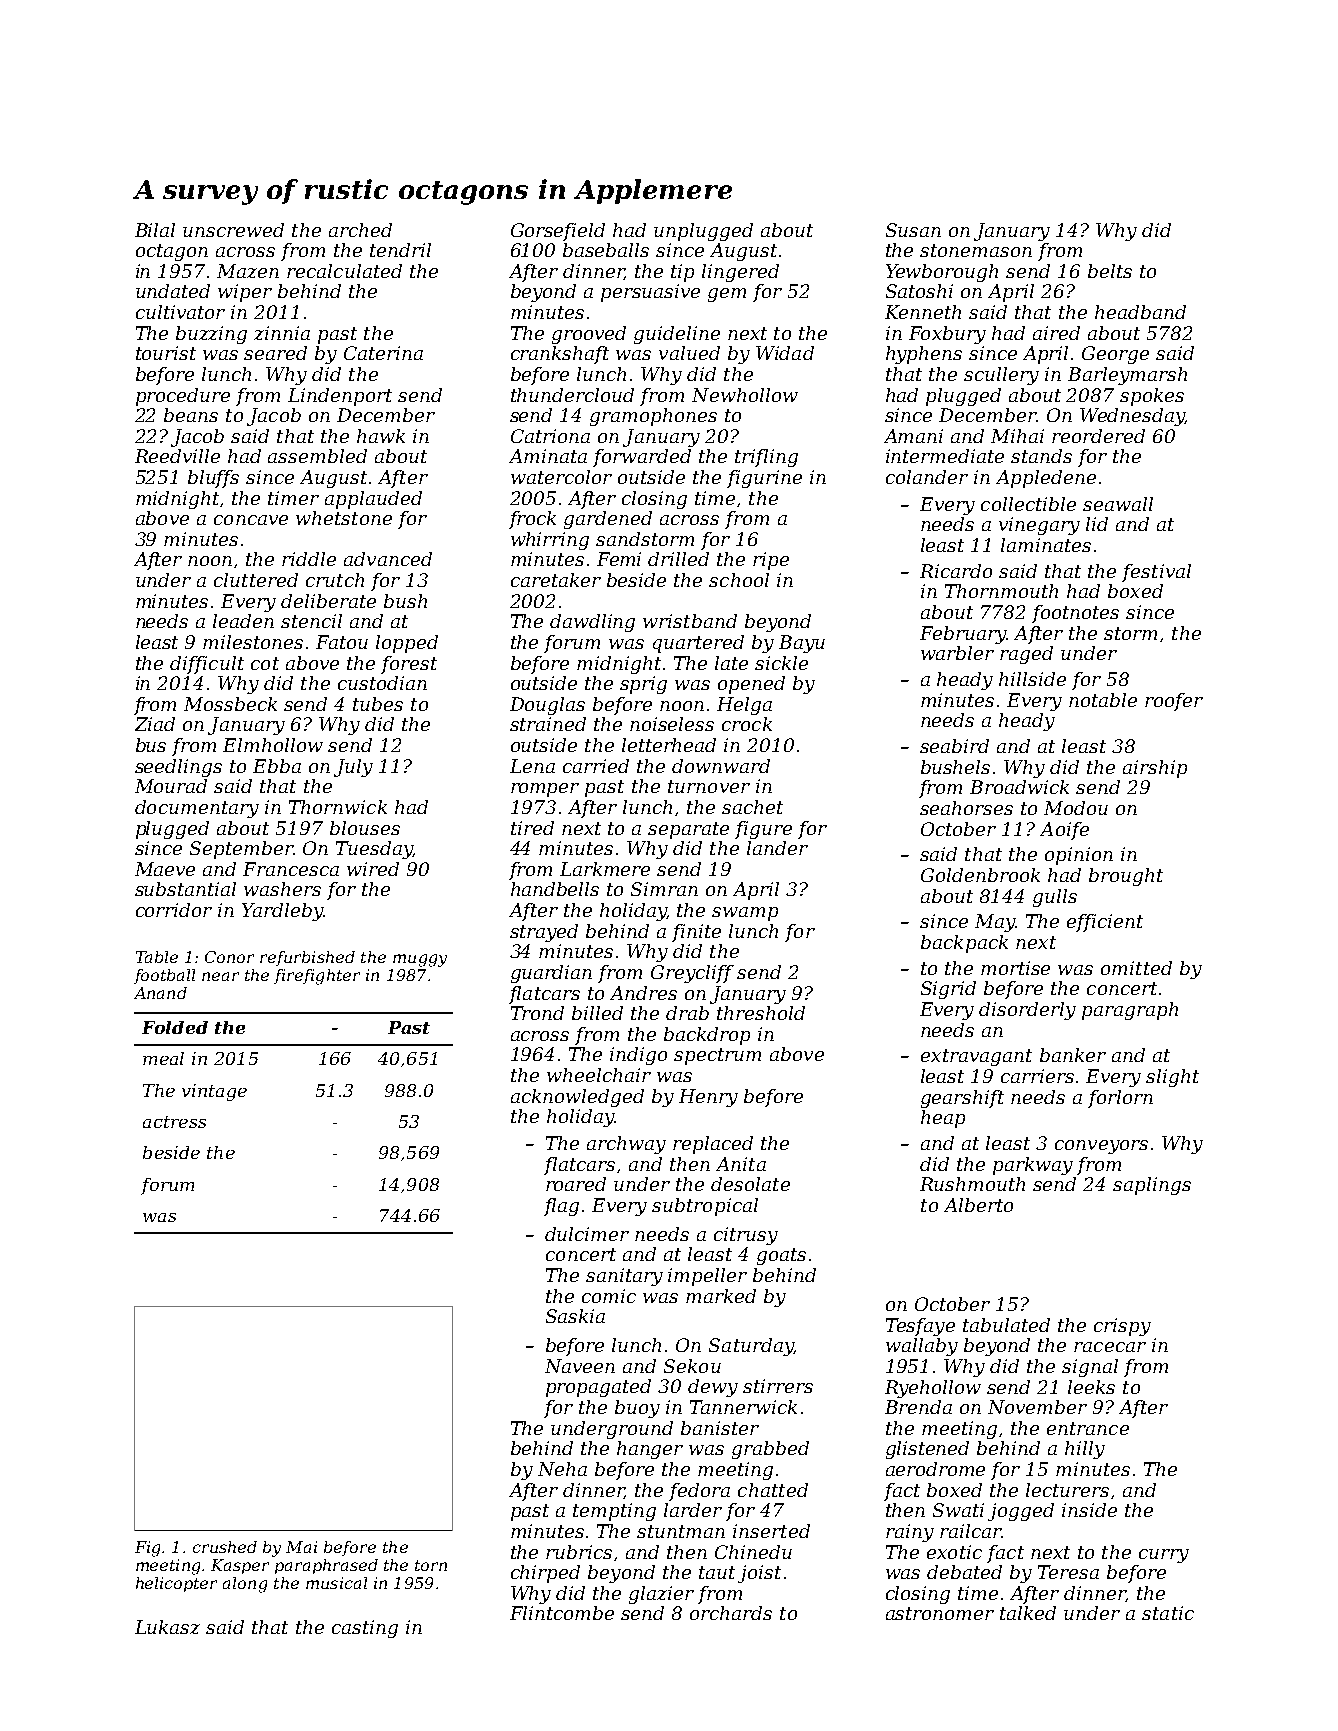 This screenshot has height=1731, width=1338. I want to click on replaced, so click(713, 1145).
